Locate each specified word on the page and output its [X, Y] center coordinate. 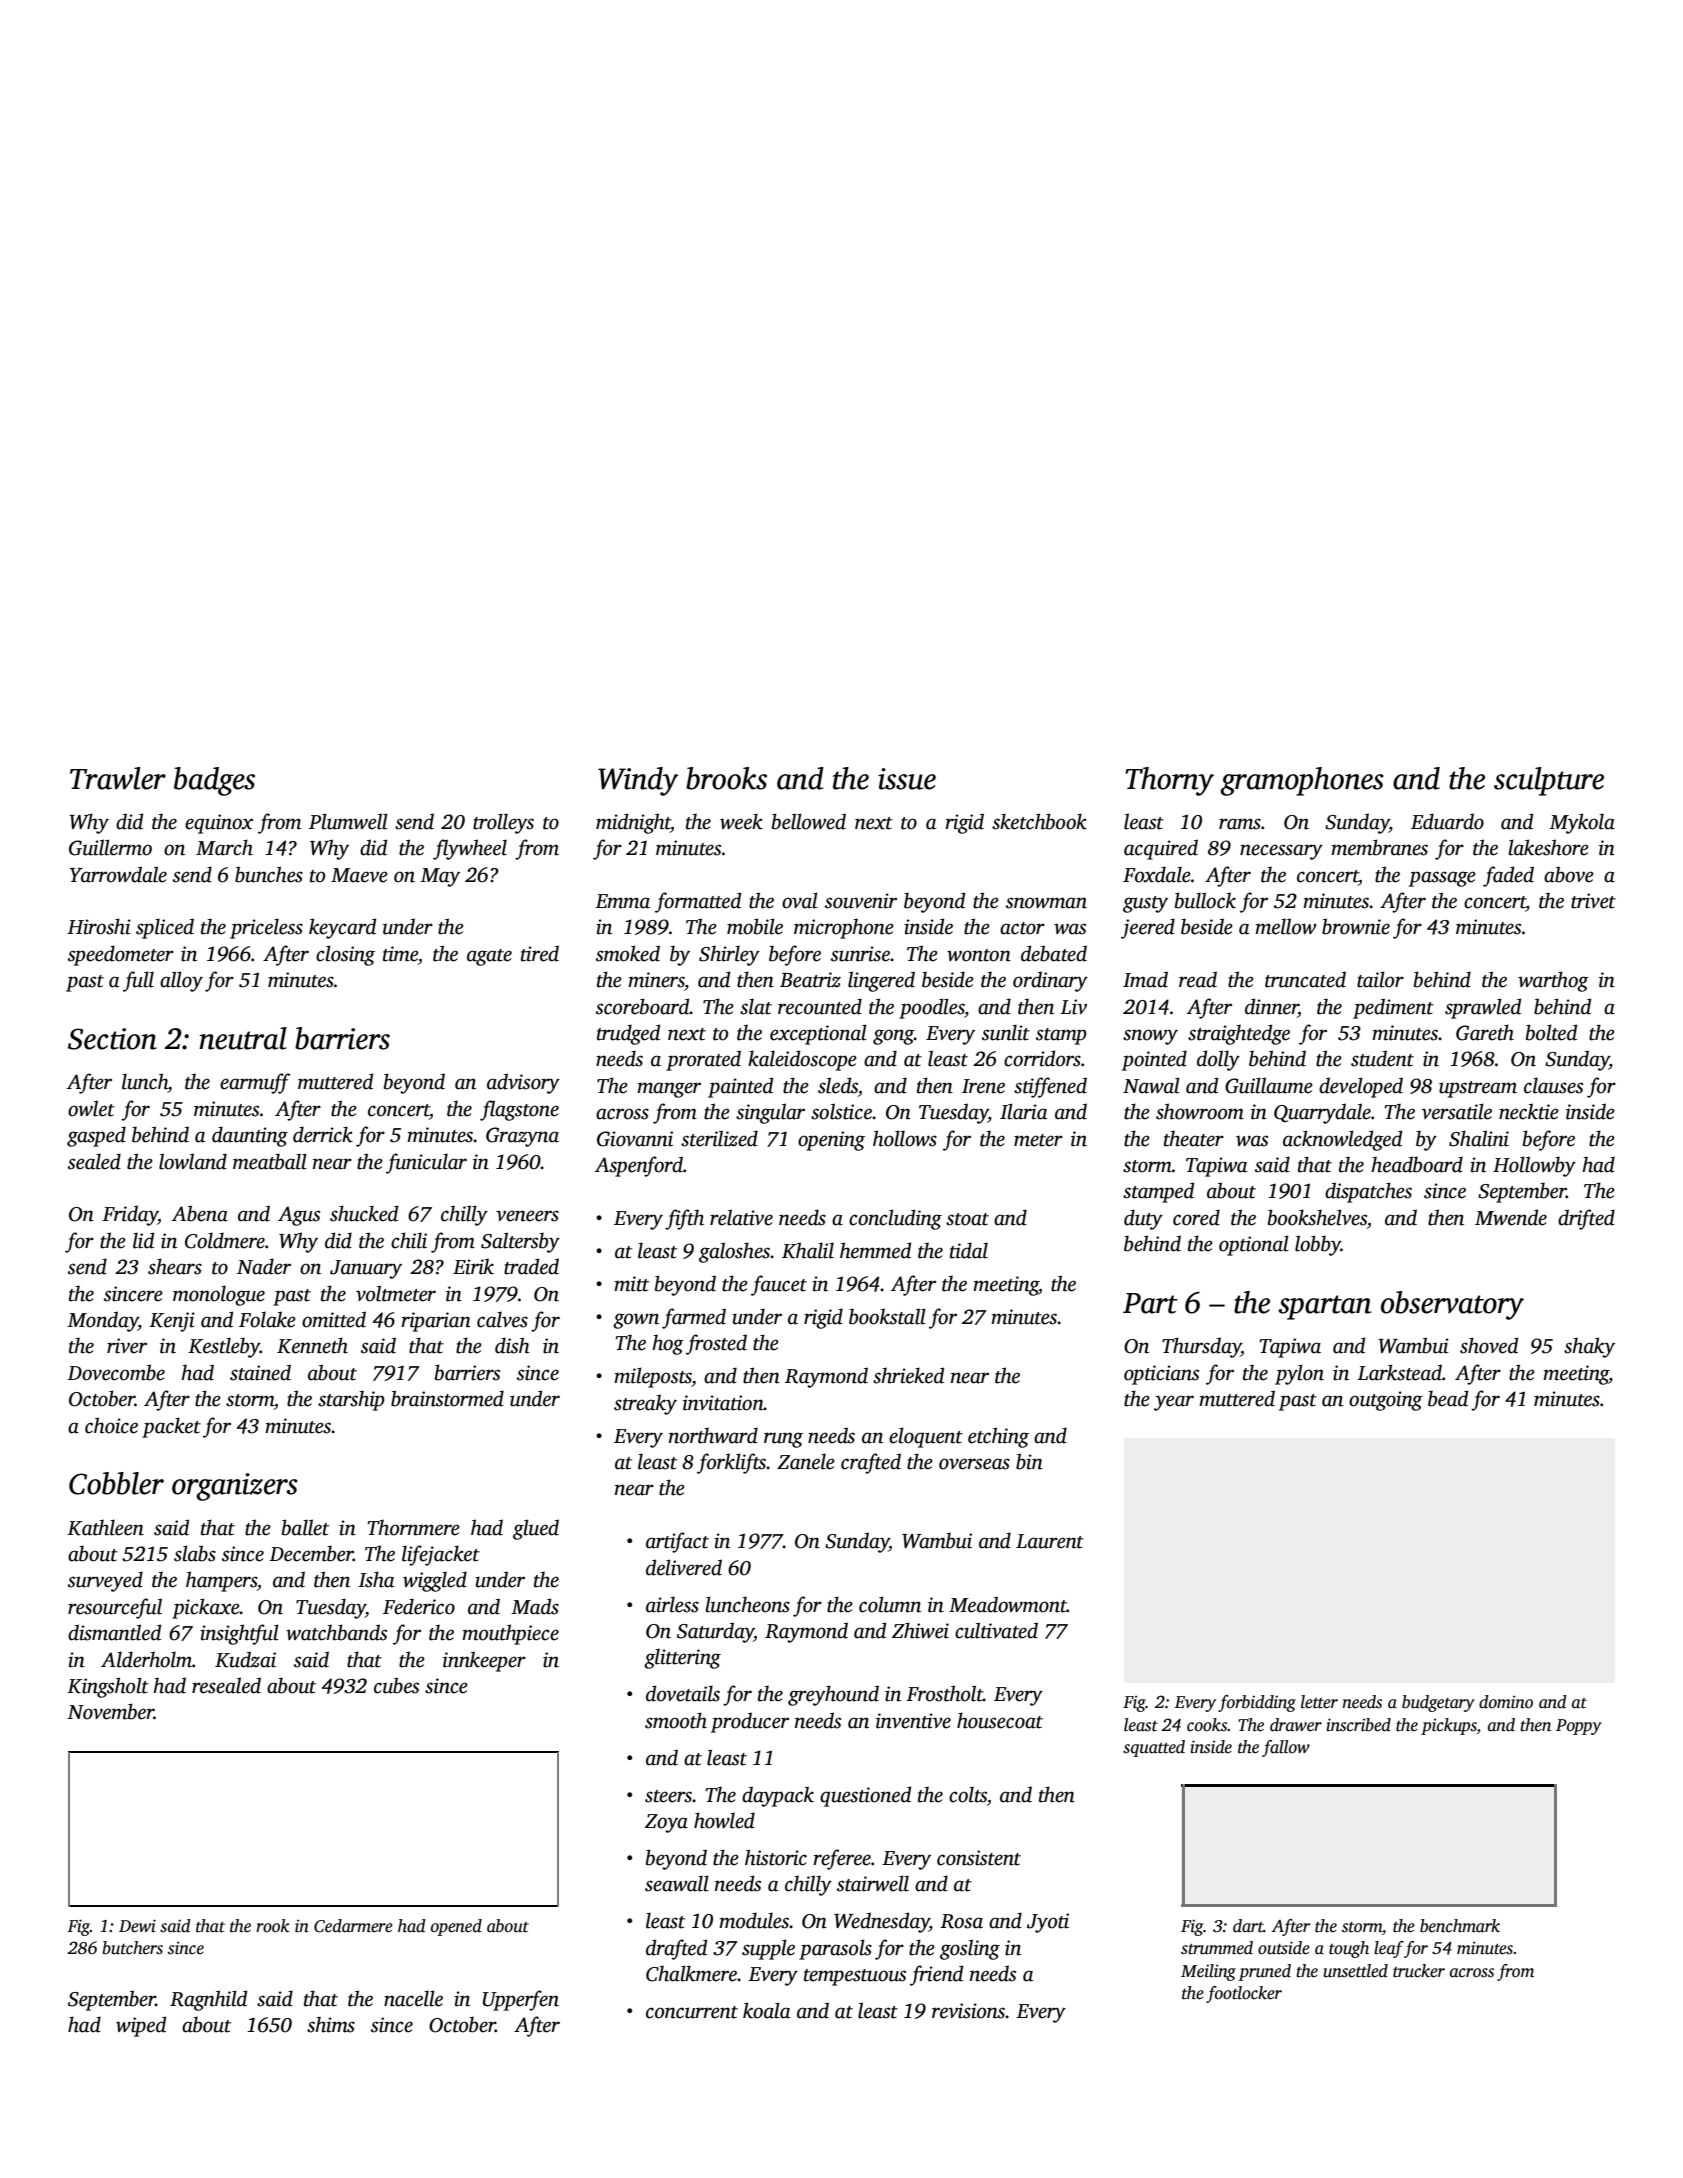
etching [998, 1437]
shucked [364, 1213]
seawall [677, 1883]
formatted [698, 902]
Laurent [1050, 1541]
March [224, 847]
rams [1240, 824]
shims [331, 2025]
